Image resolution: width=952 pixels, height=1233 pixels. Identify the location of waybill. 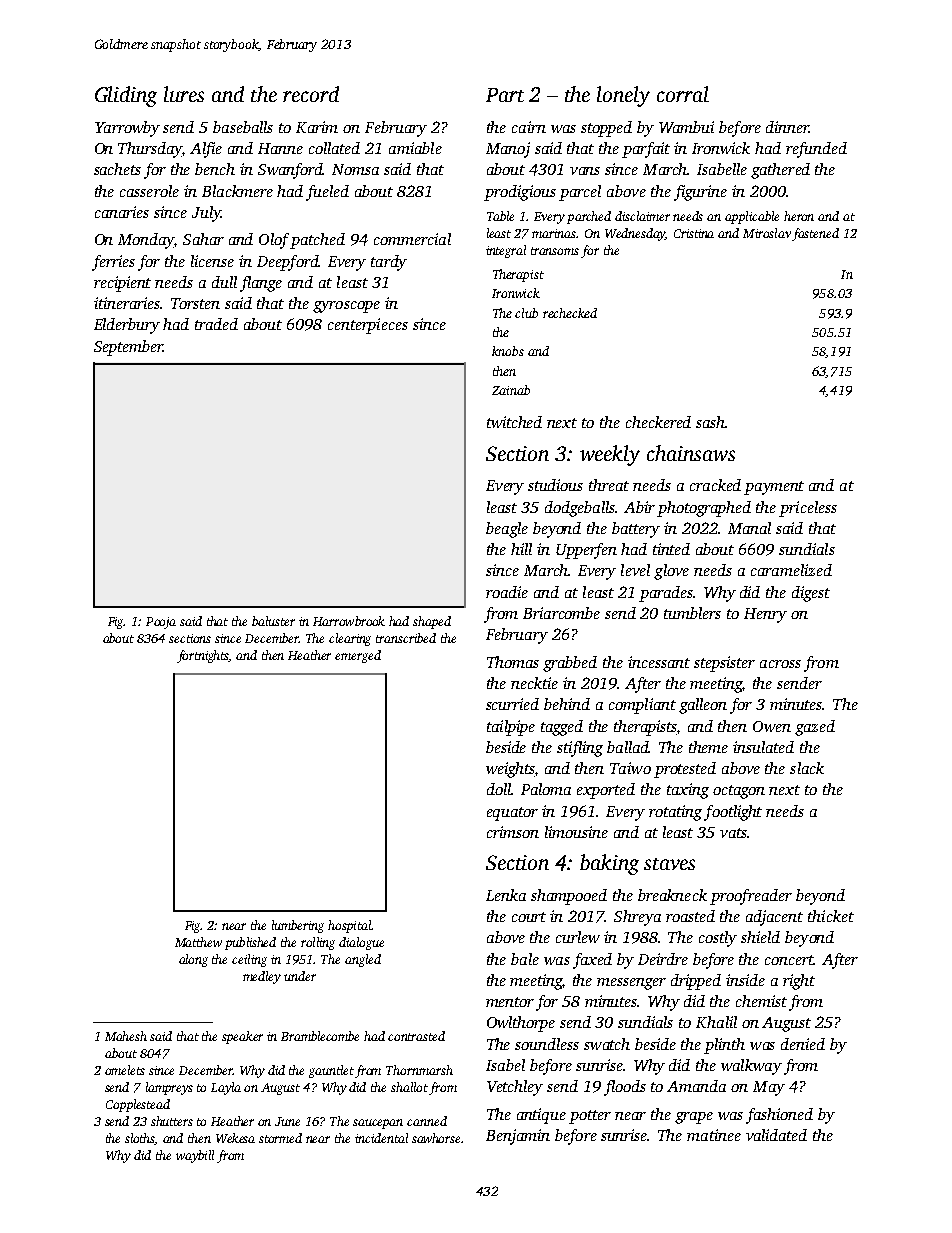
(195, 1156).
